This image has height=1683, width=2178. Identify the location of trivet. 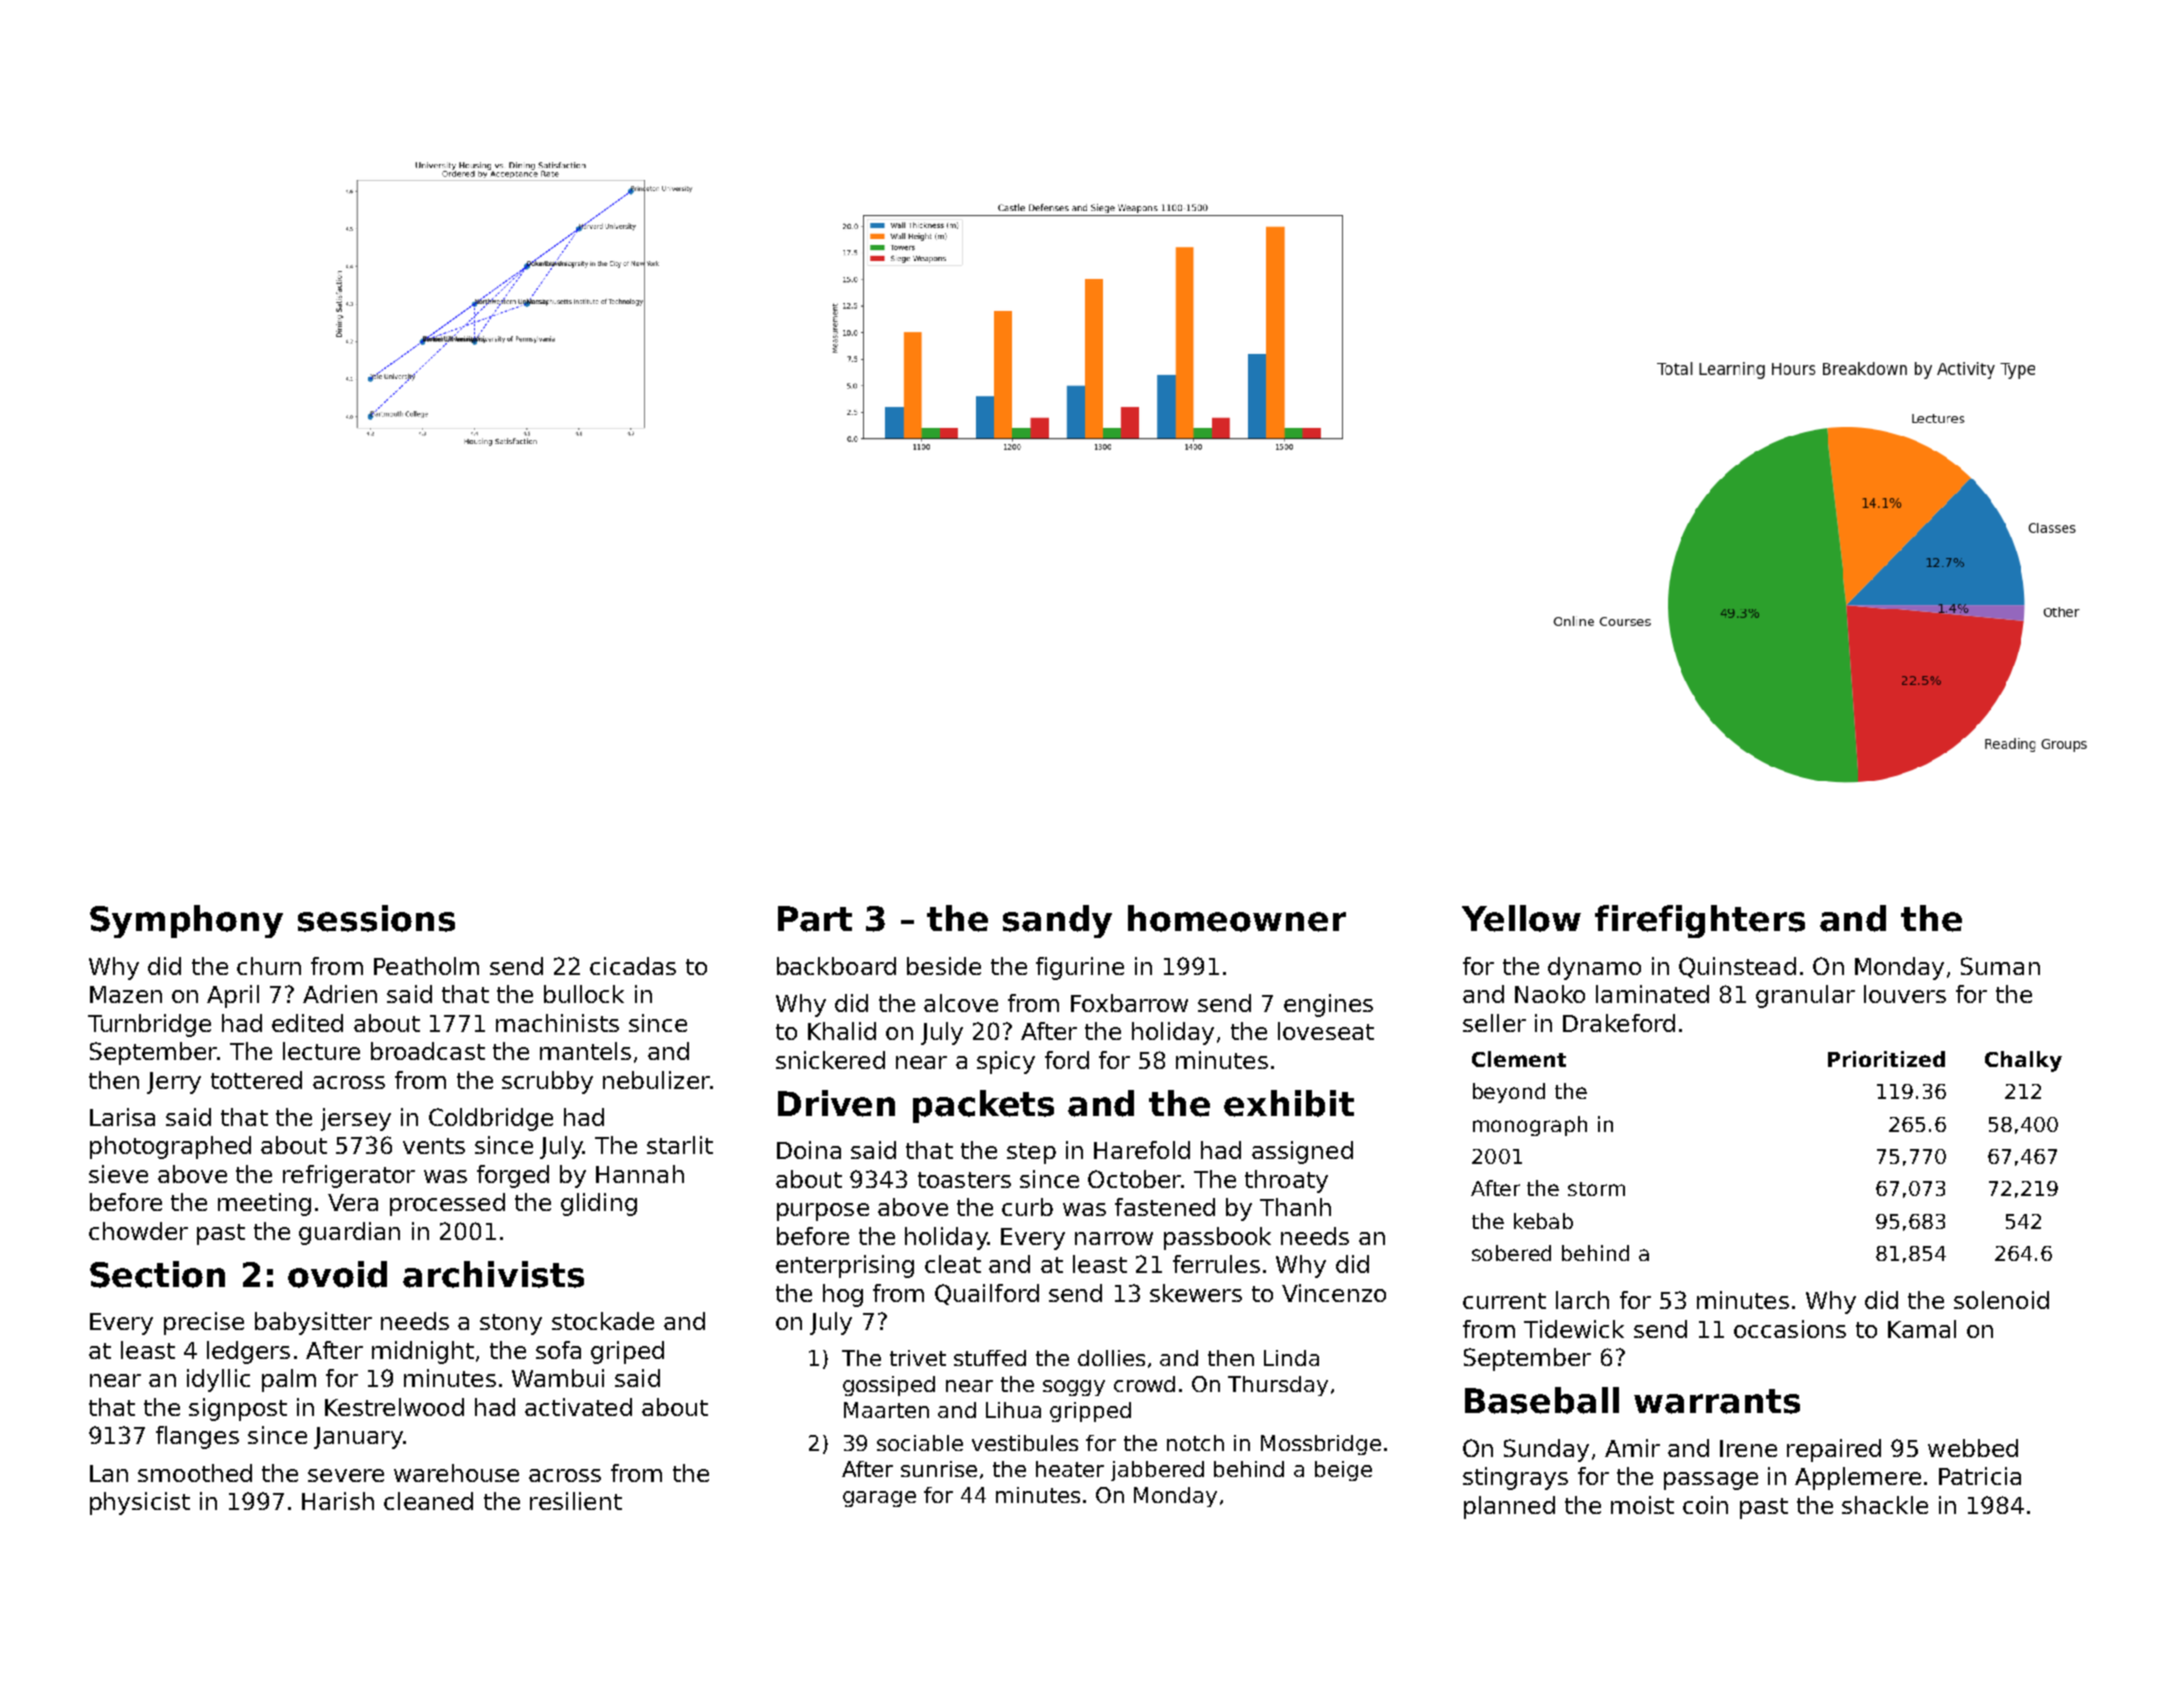
(918, 1358).
